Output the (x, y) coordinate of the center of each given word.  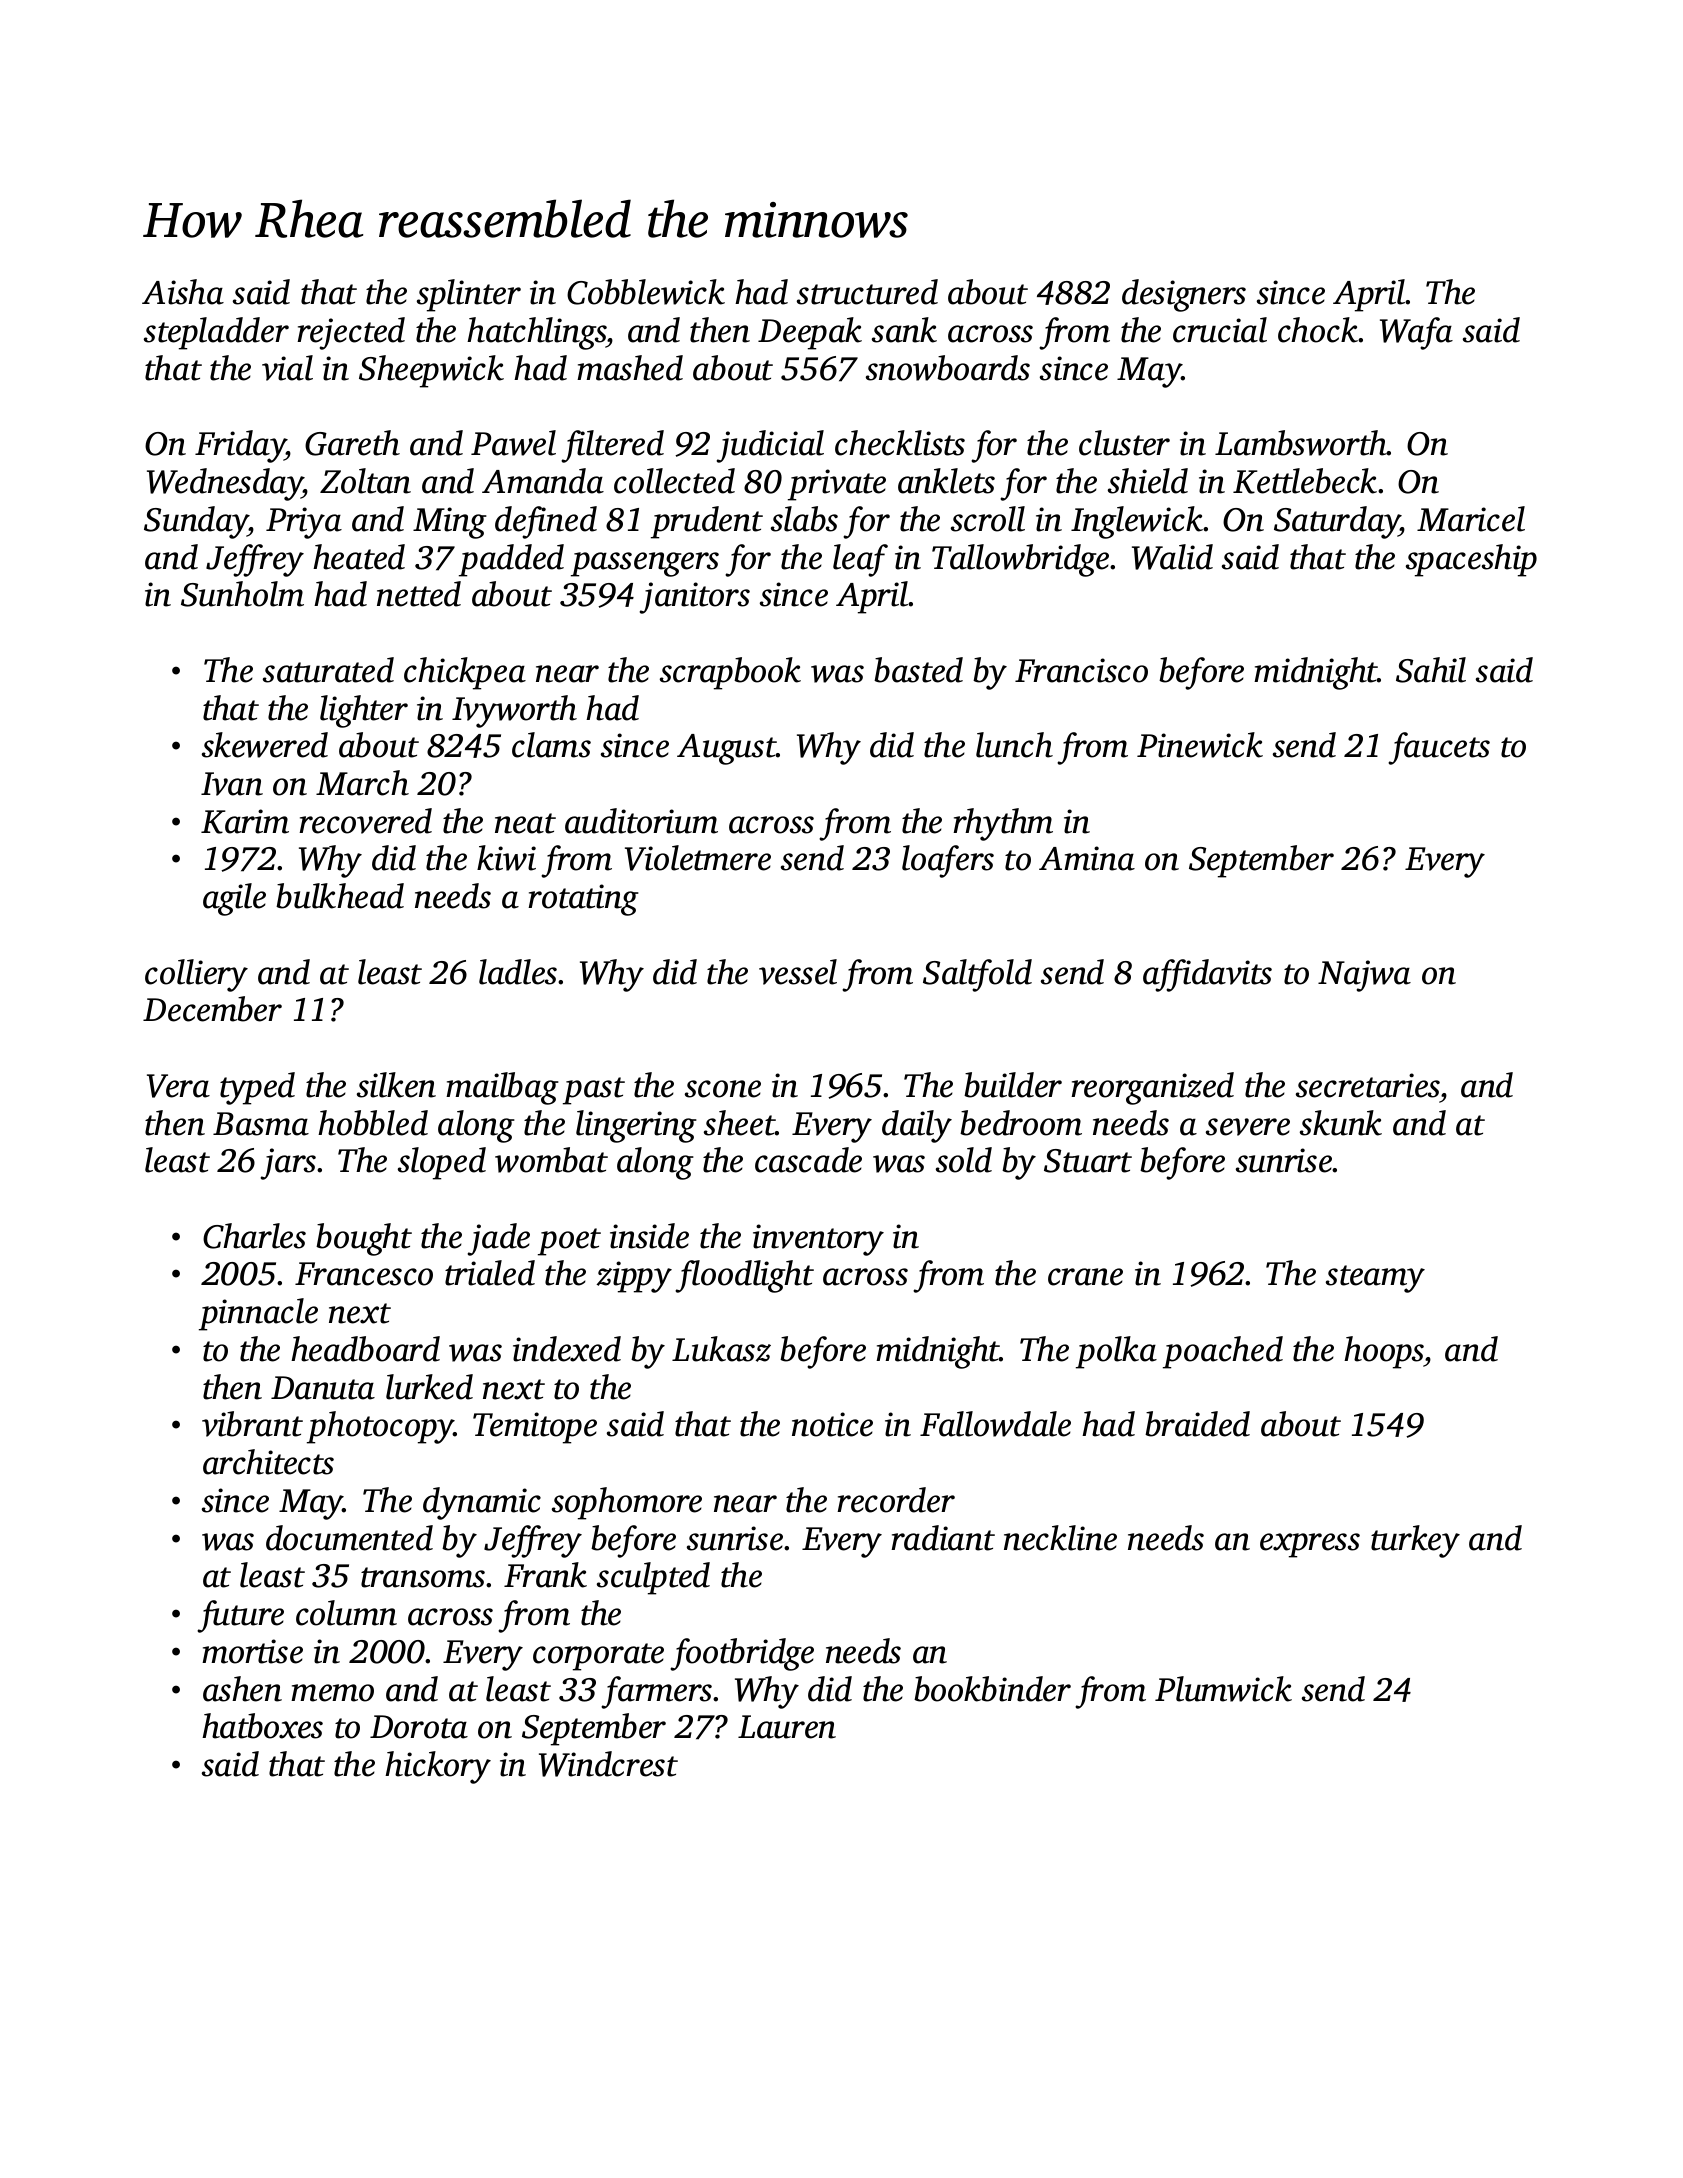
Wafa (1416, 333)
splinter (469, 295)
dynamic (482, 1503)
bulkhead (340, 896)
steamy (1375, 1279)
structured (867, 292)
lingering (636, 1126)
